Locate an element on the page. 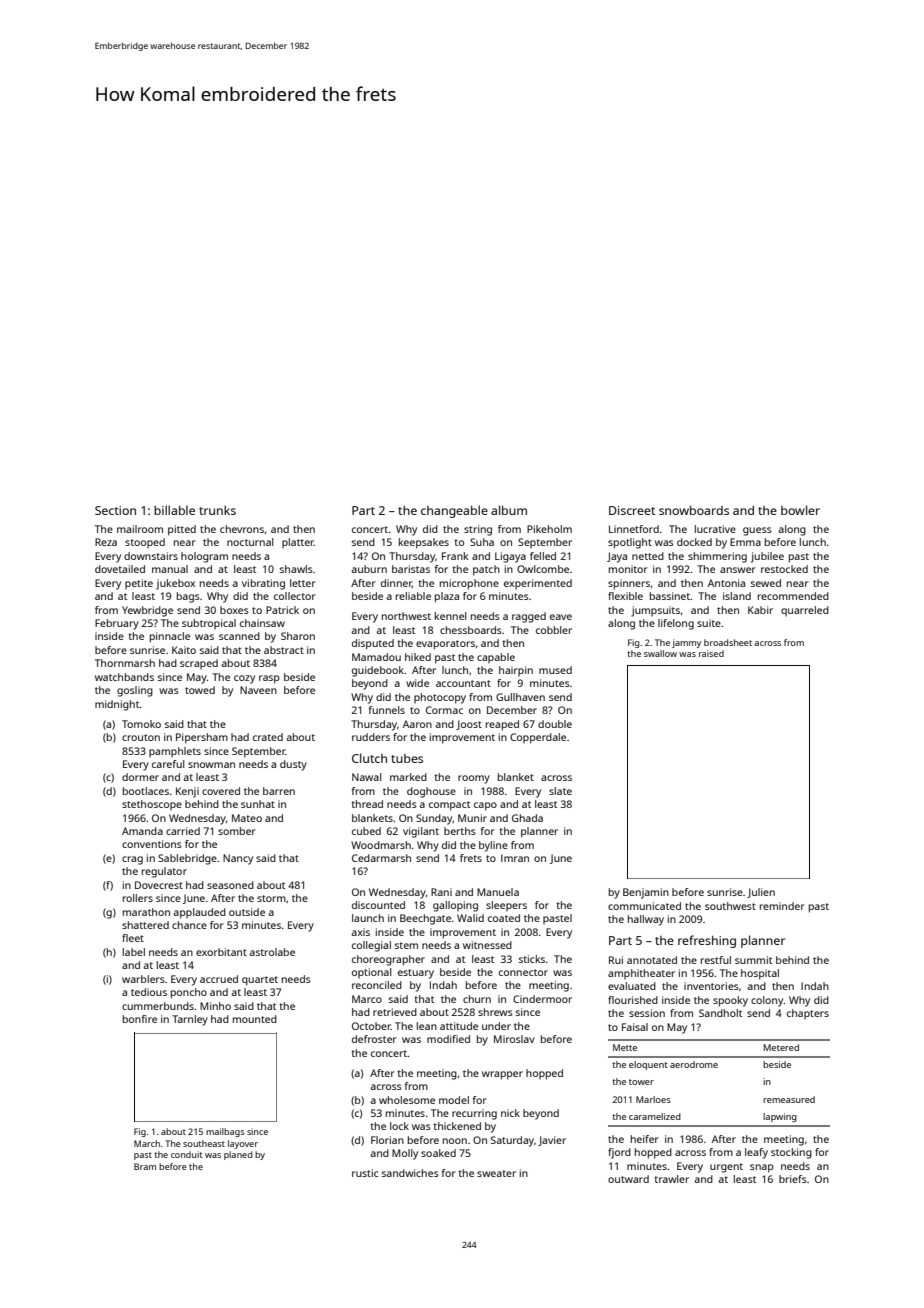  snowboards is located at coordinates (694, 510).
